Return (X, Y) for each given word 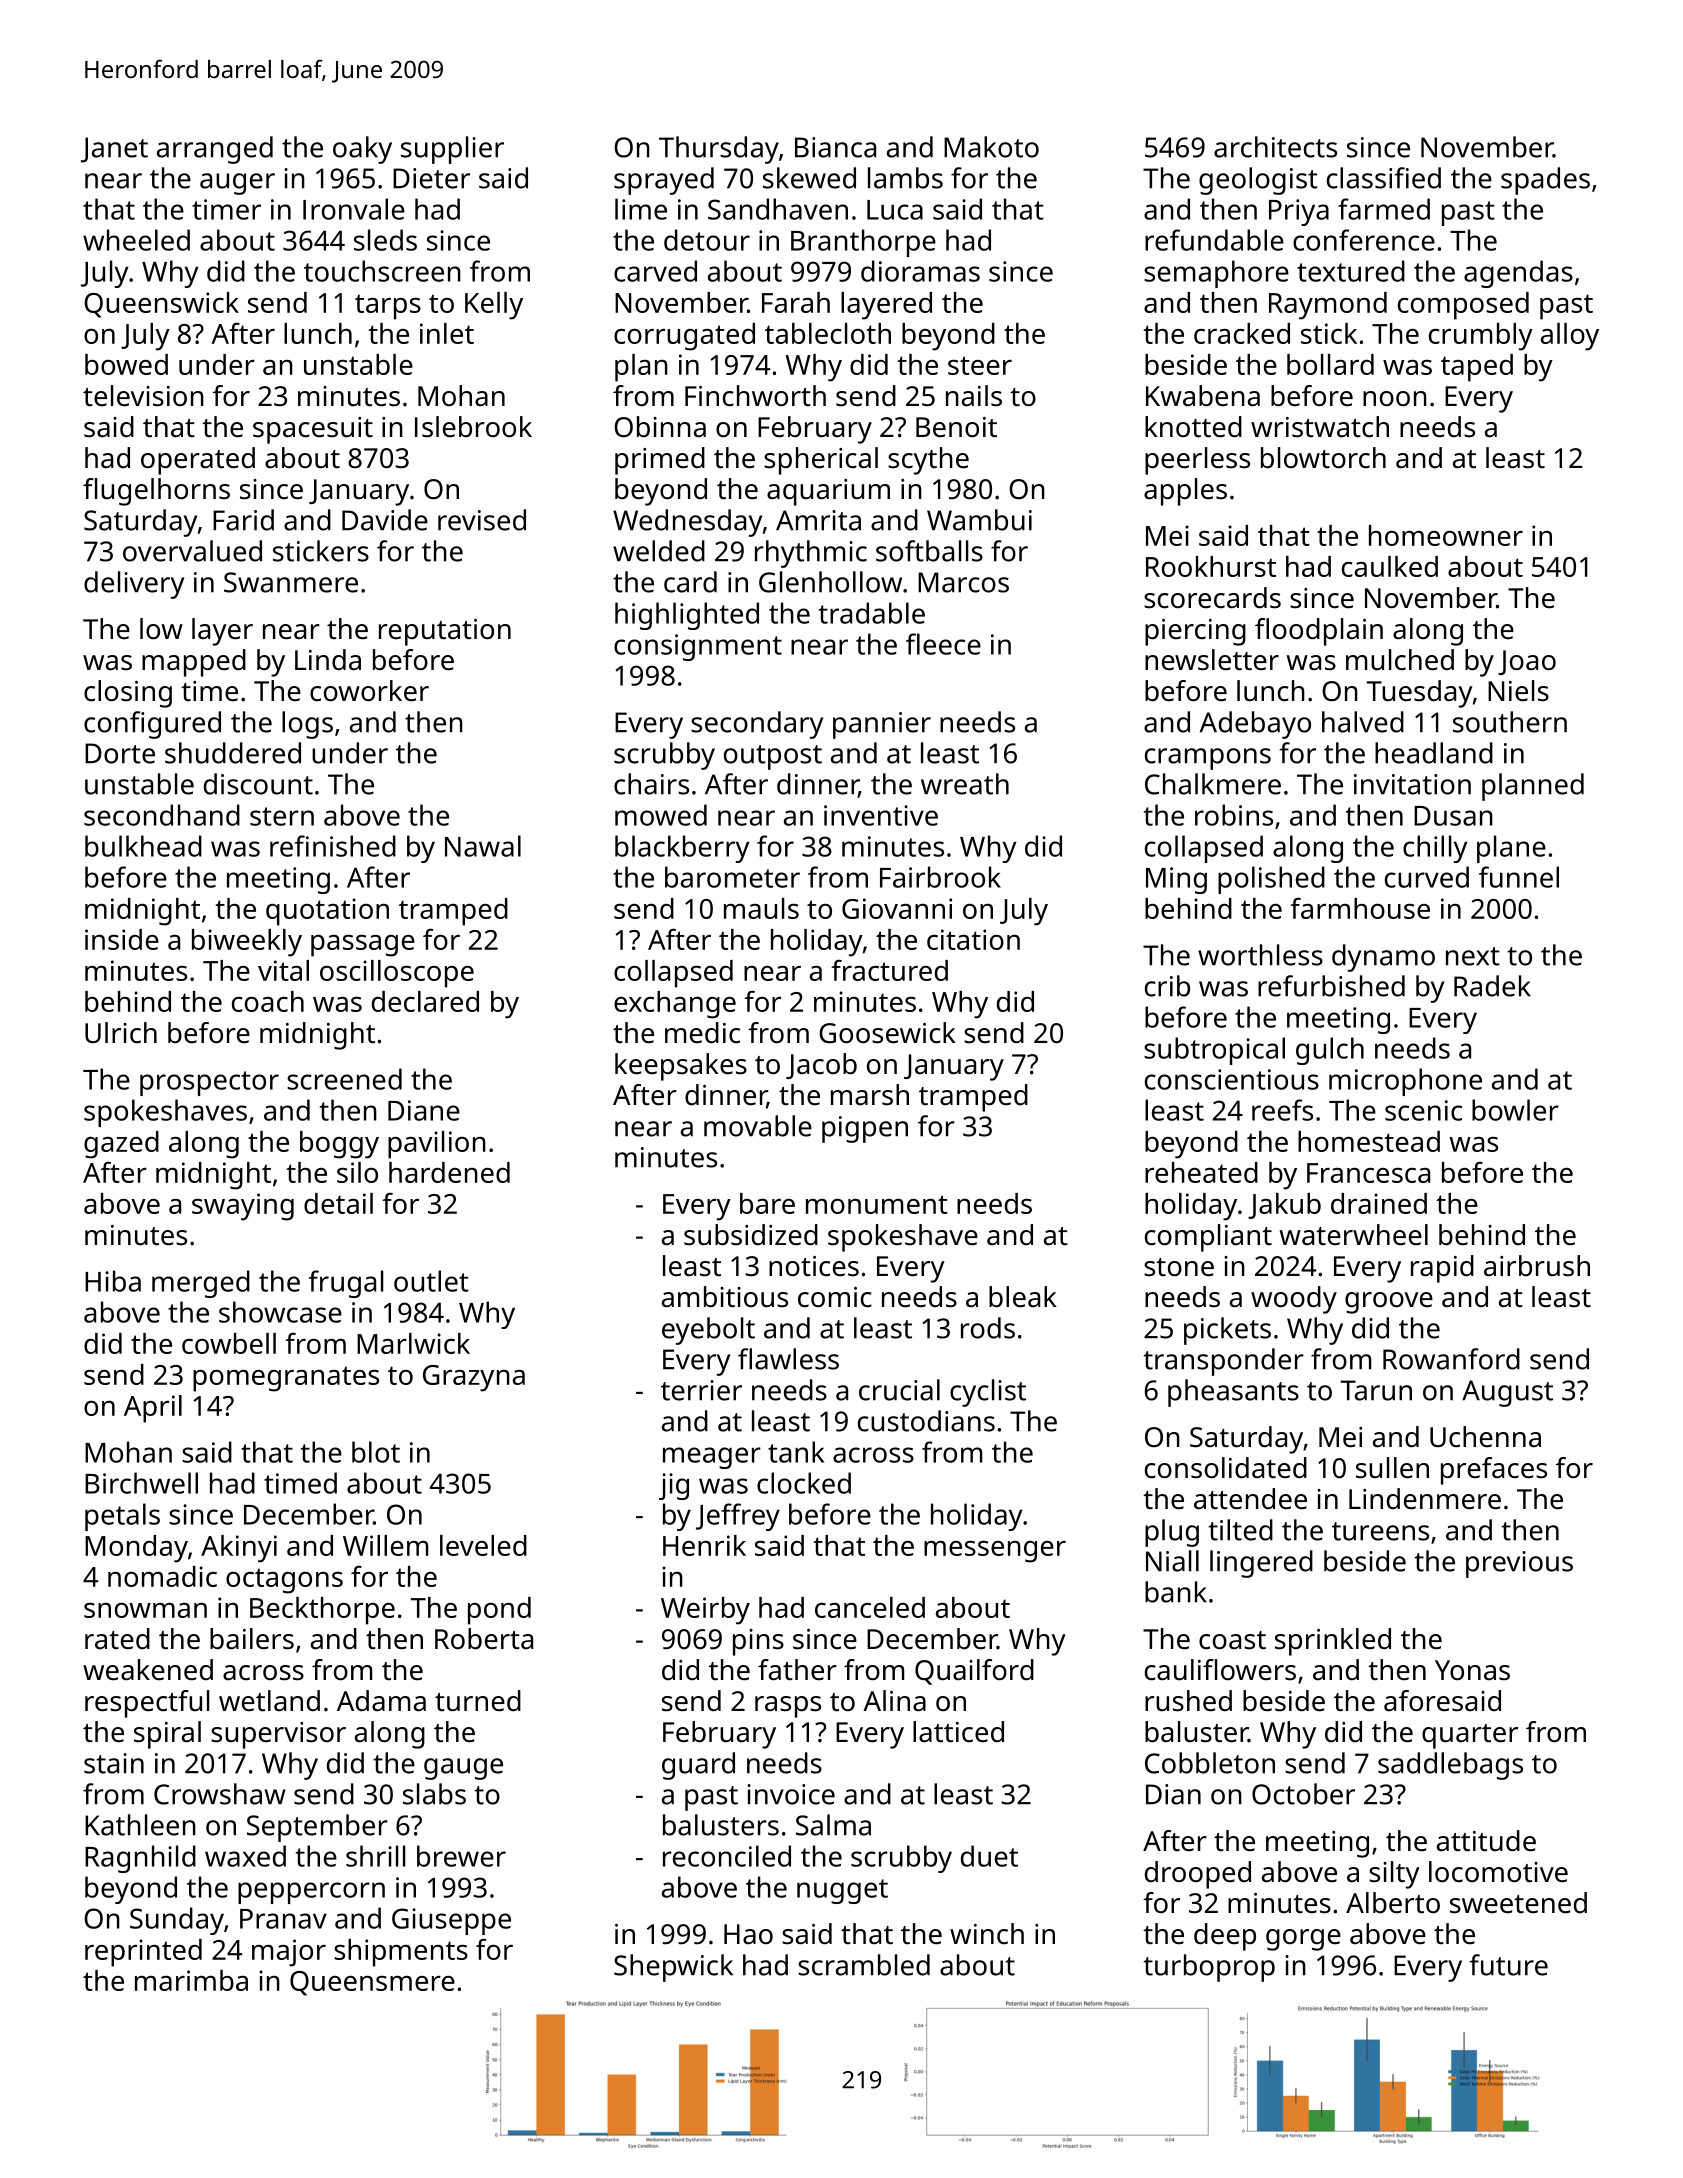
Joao (1527, 662)
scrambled (864, 1965)
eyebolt (708, 1331)
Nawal (483, 846)
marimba (191, 1980)
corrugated (684, 337)
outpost (773, 757)
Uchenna (1485, 1437)
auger (237, 184)
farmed (1384, 209)
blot (376, 1452)
